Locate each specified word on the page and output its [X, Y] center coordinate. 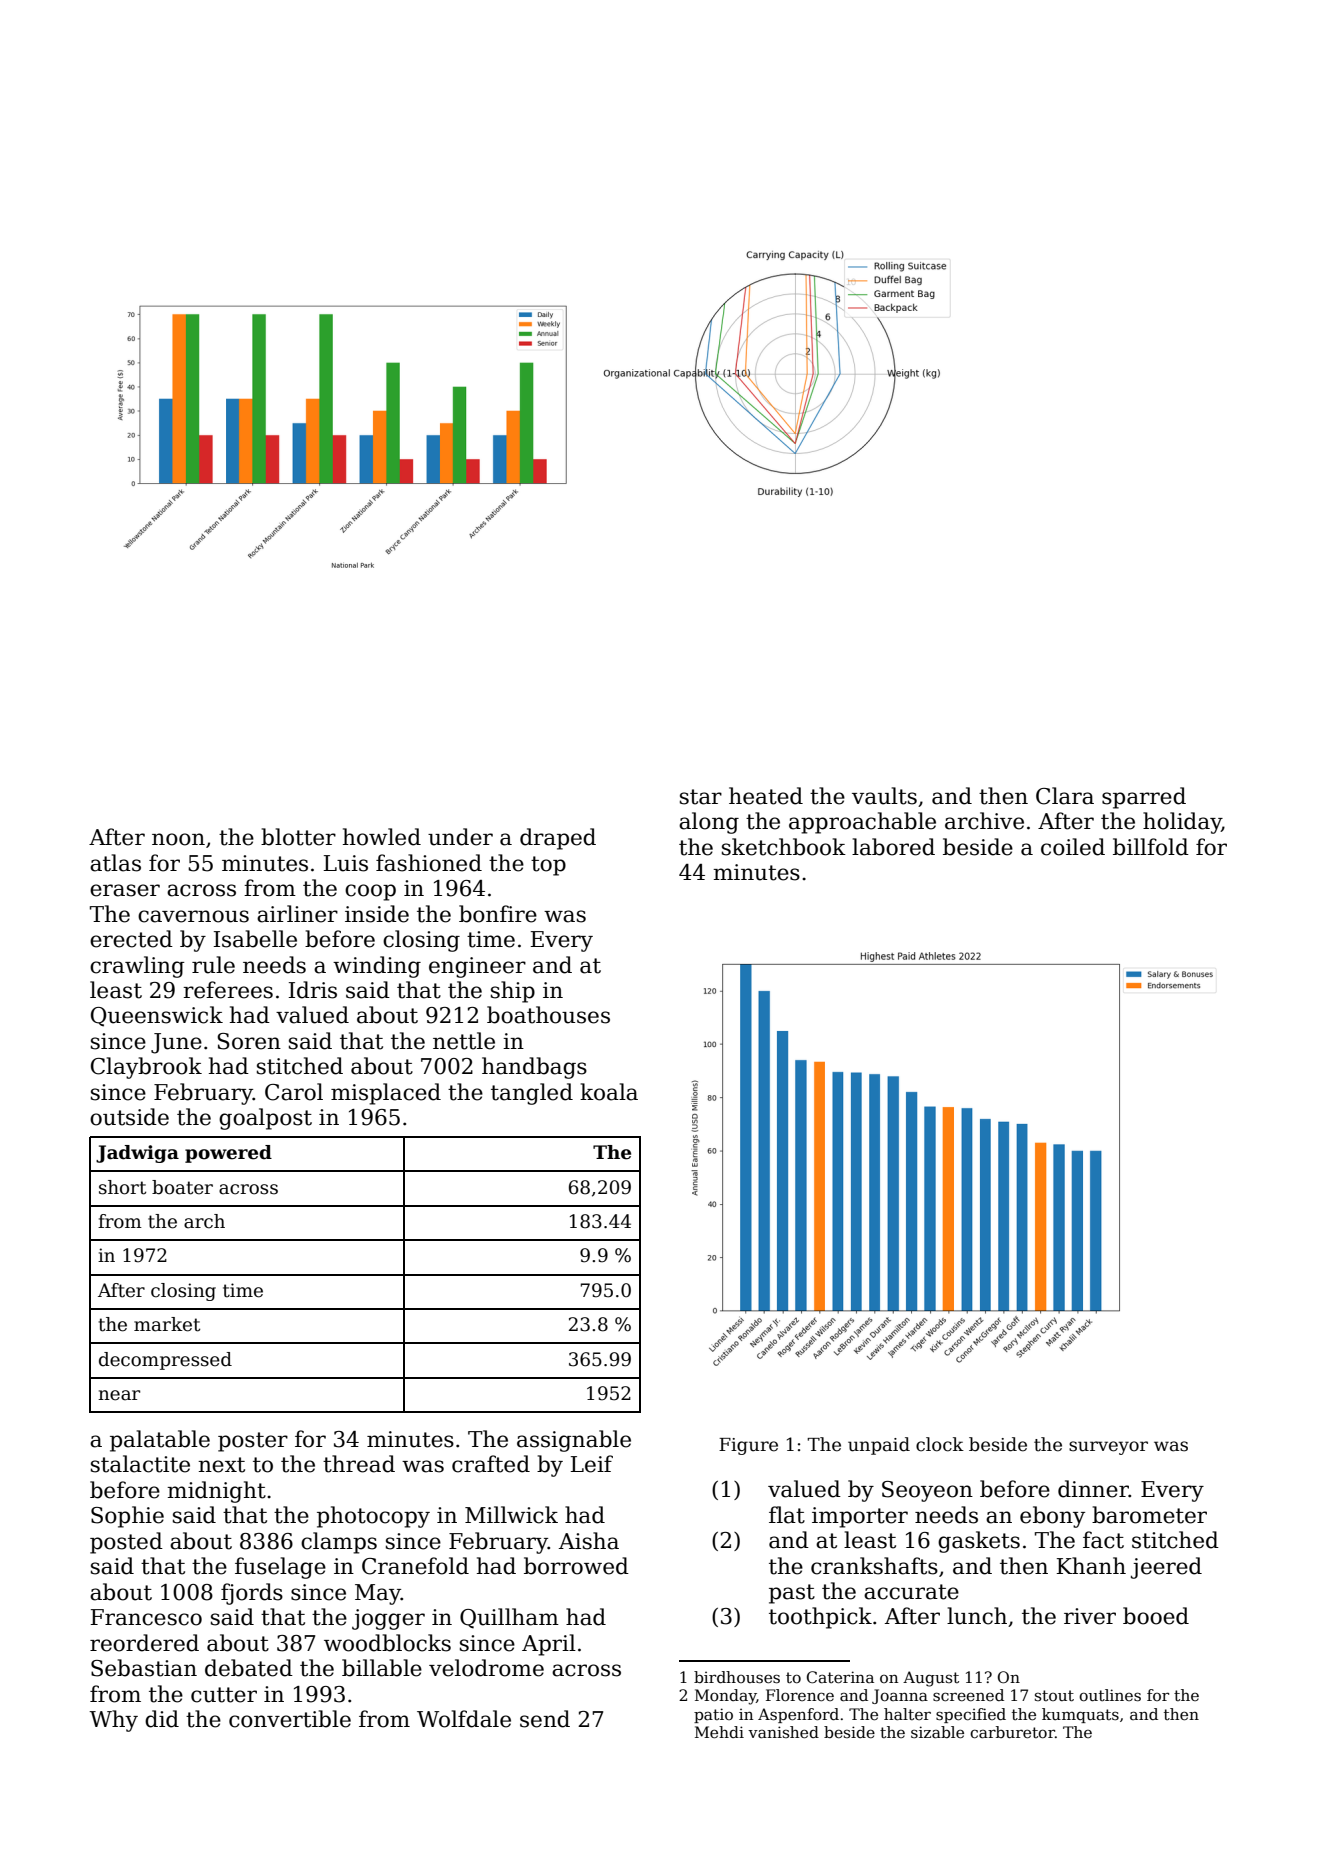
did [162, 1719]
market [167, 1324]
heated [766, 796]
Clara [1065, 796]
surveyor [1108, 1448]
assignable [574, 1441]
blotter [298, 837]
